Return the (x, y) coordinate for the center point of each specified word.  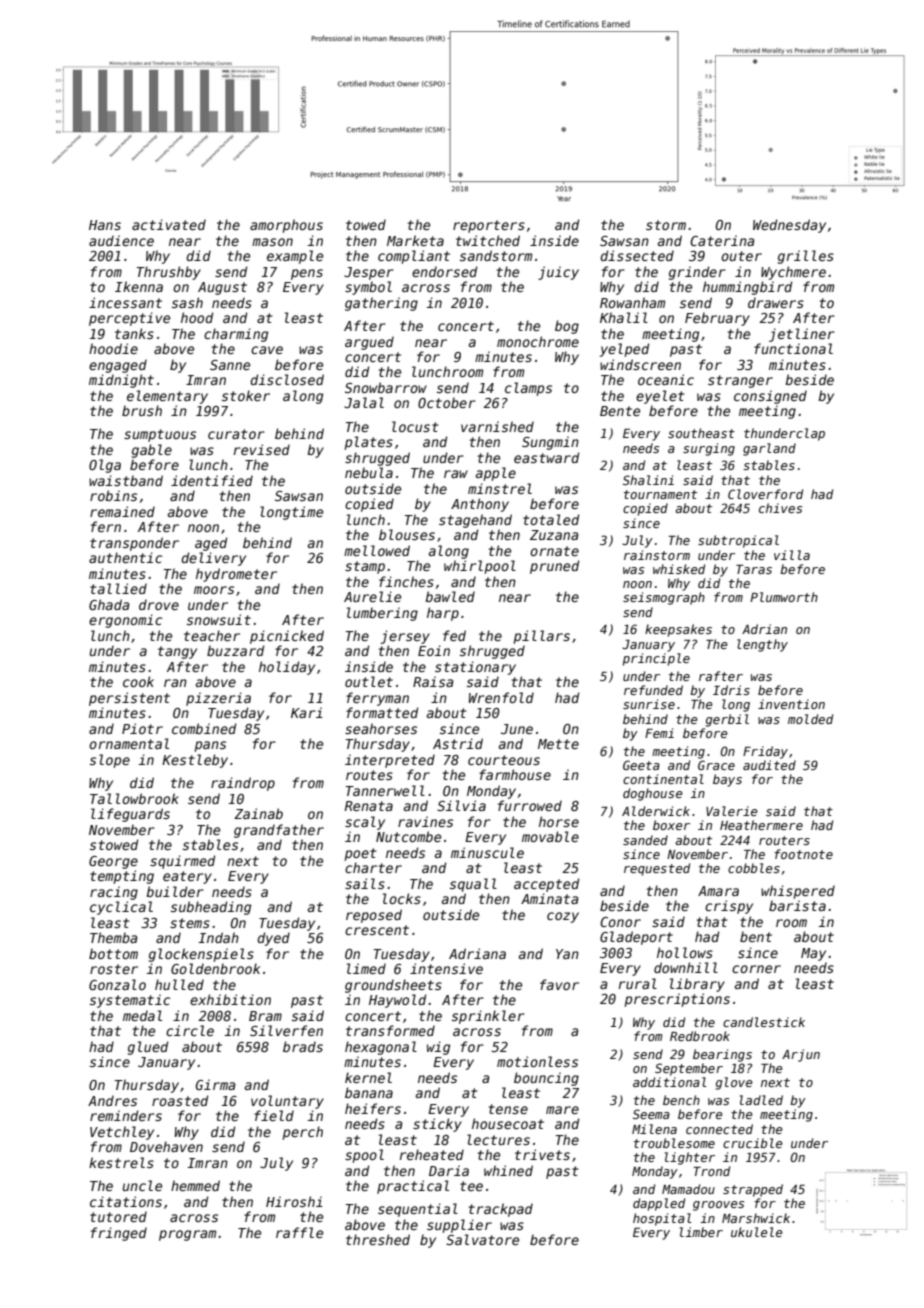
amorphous (286, 226)
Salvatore (482, 1239)
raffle (299, 1232)
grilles (806, 257)
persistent (129, 699)
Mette (558, 744)
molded (810, 719)
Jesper (369, 273)
